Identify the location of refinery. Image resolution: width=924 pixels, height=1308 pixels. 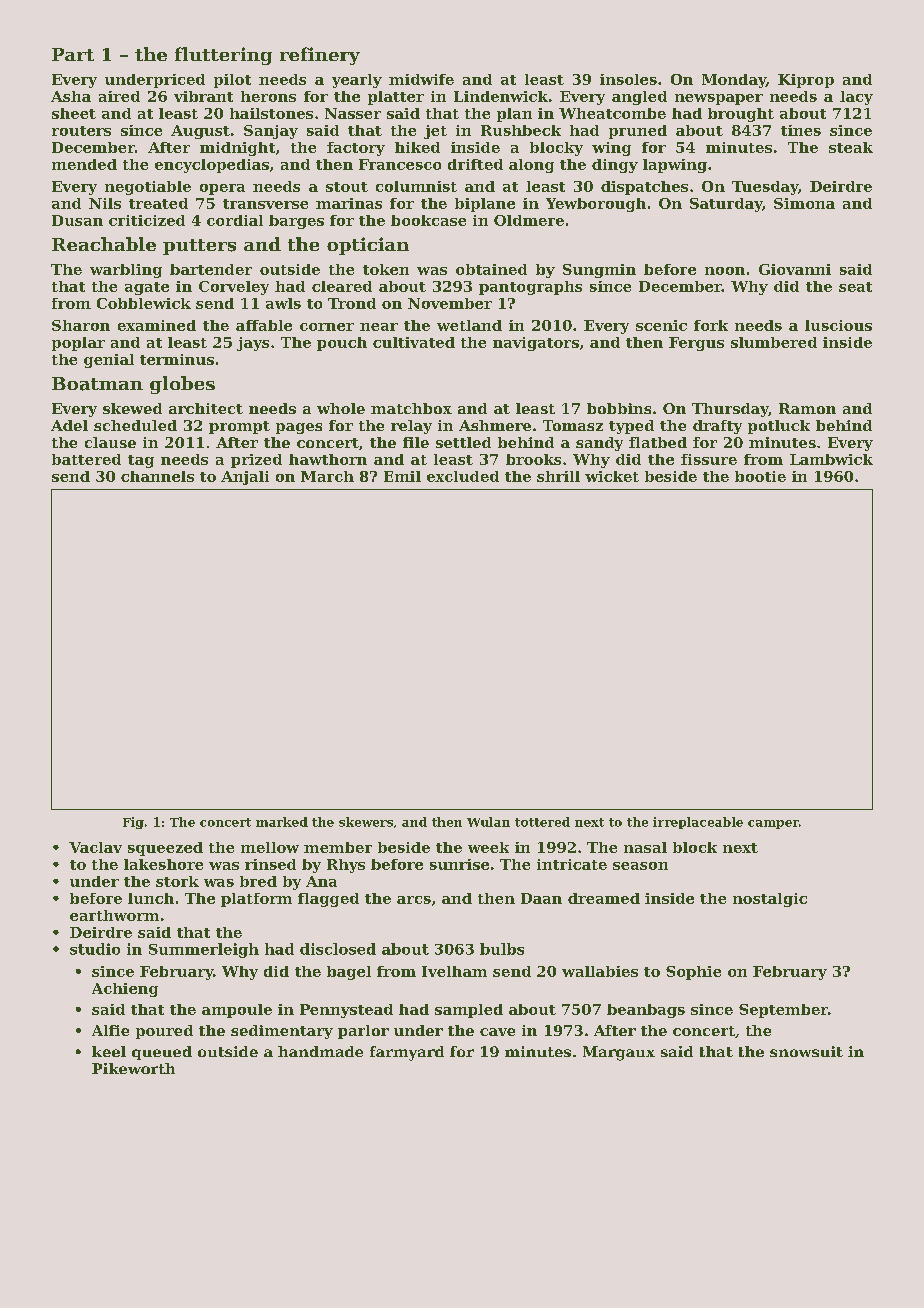
(320, 56).
